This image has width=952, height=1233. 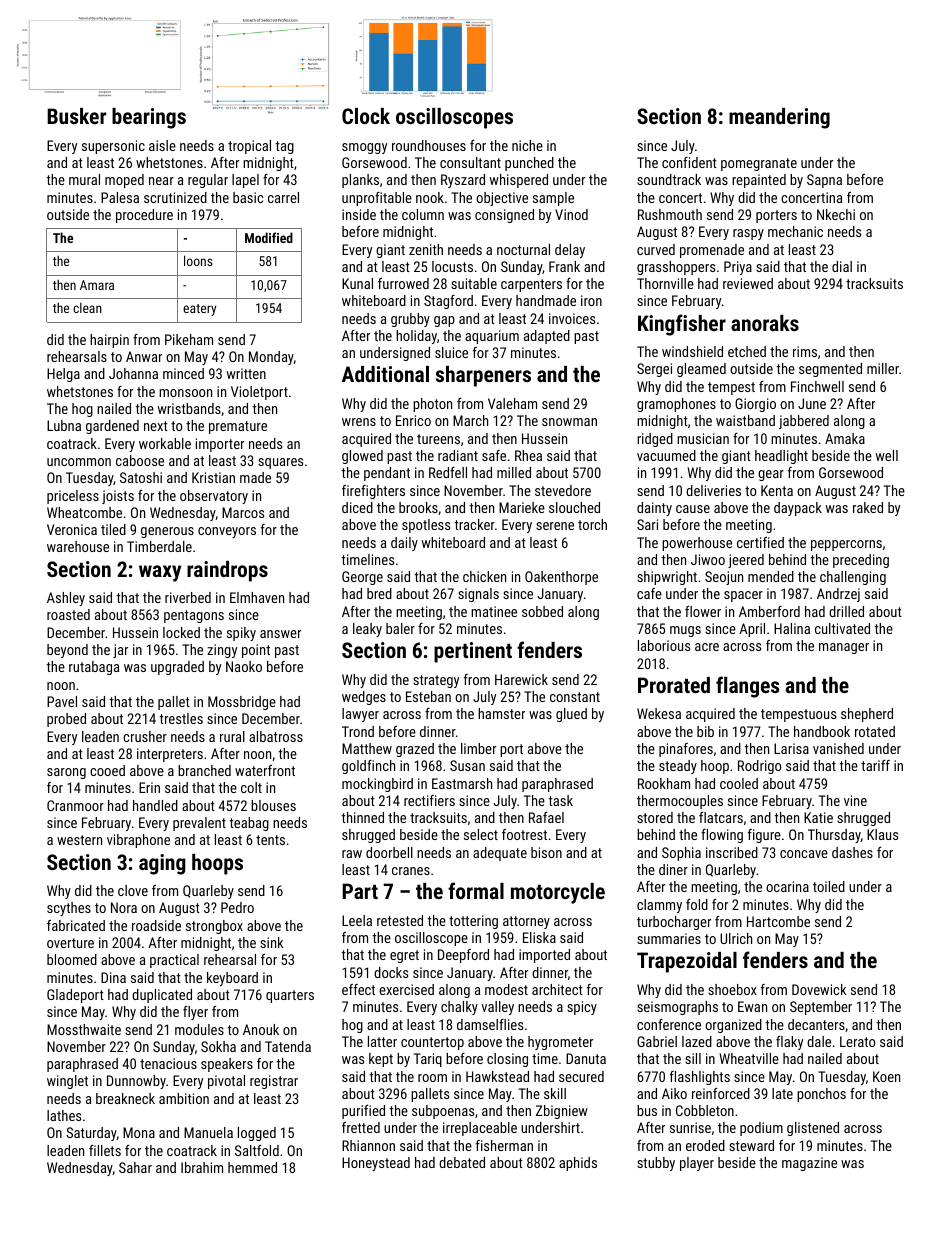 I want to click on Amaka, so click(x=845, y=438).
